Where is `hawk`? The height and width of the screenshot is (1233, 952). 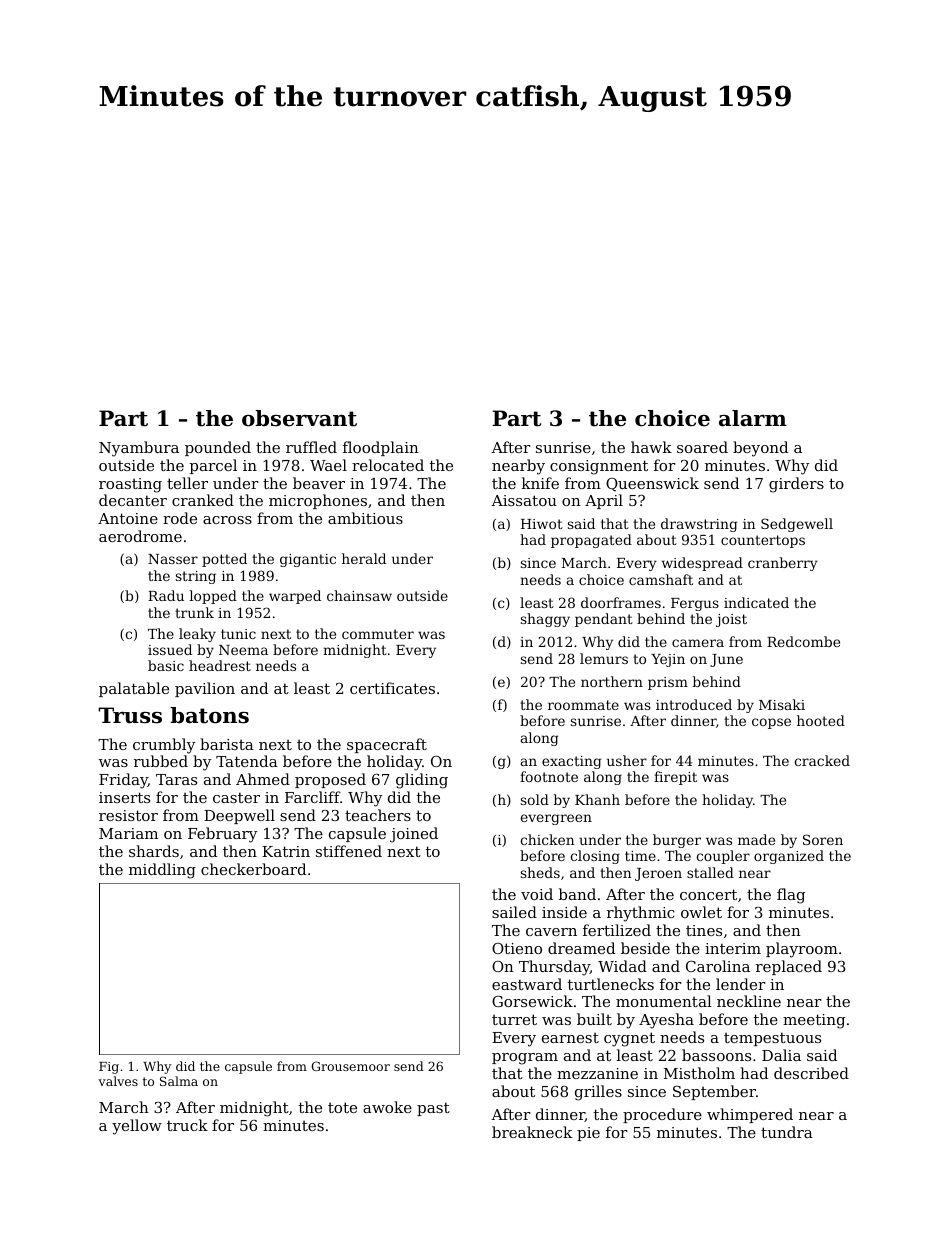 hawk is located at coordinates (651, 447).
